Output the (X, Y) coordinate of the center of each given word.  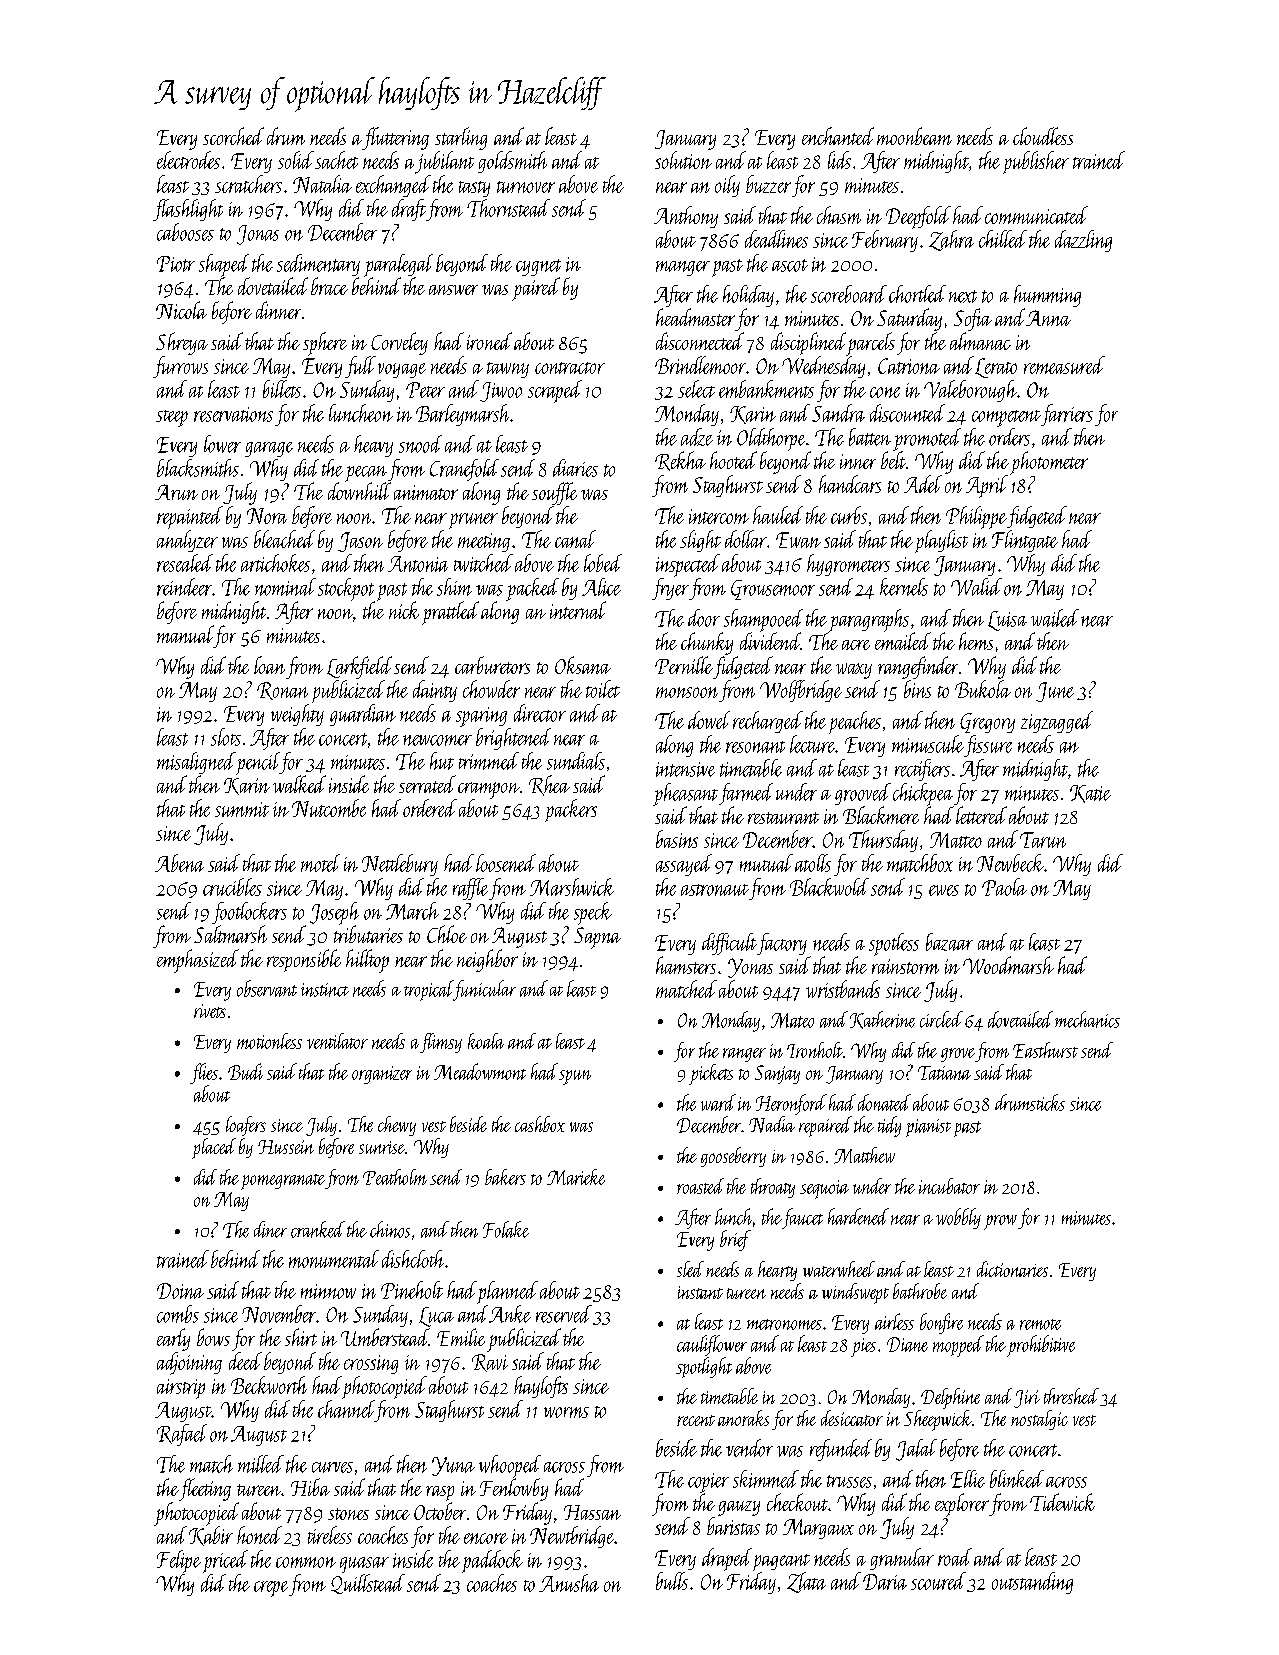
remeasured (1064, 365)
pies (863, 1347)
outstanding (1032, 1583)
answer (453, 290)
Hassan (592, 1512)
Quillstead (368, 1584)
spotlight (704, 1367)
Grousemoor (773, 590)
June (1055, 692)
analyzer (187, 541)
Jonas (258, 235)
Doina (180, 1291)
